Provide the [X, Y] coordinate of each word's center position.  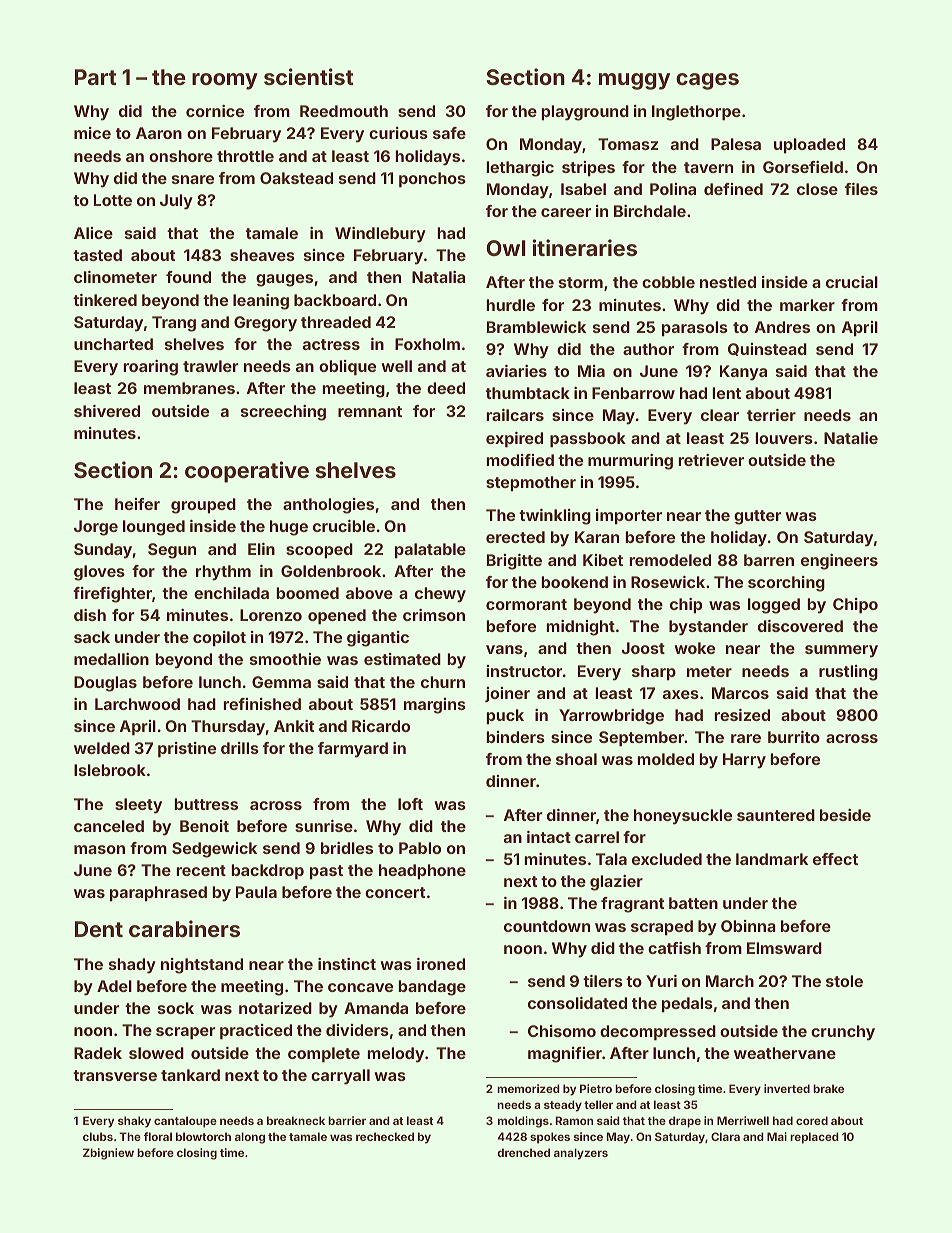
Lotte [113, 200]
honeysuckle [683, 817]
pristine [187, 750]
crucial [852, 282]
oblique [347, 368]
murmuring [630, 462]
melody [395, 1055]
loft [410, 804]
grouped [203, 506]
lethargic [520, 169]
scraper [185, 1033]
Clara [725, 1136]
